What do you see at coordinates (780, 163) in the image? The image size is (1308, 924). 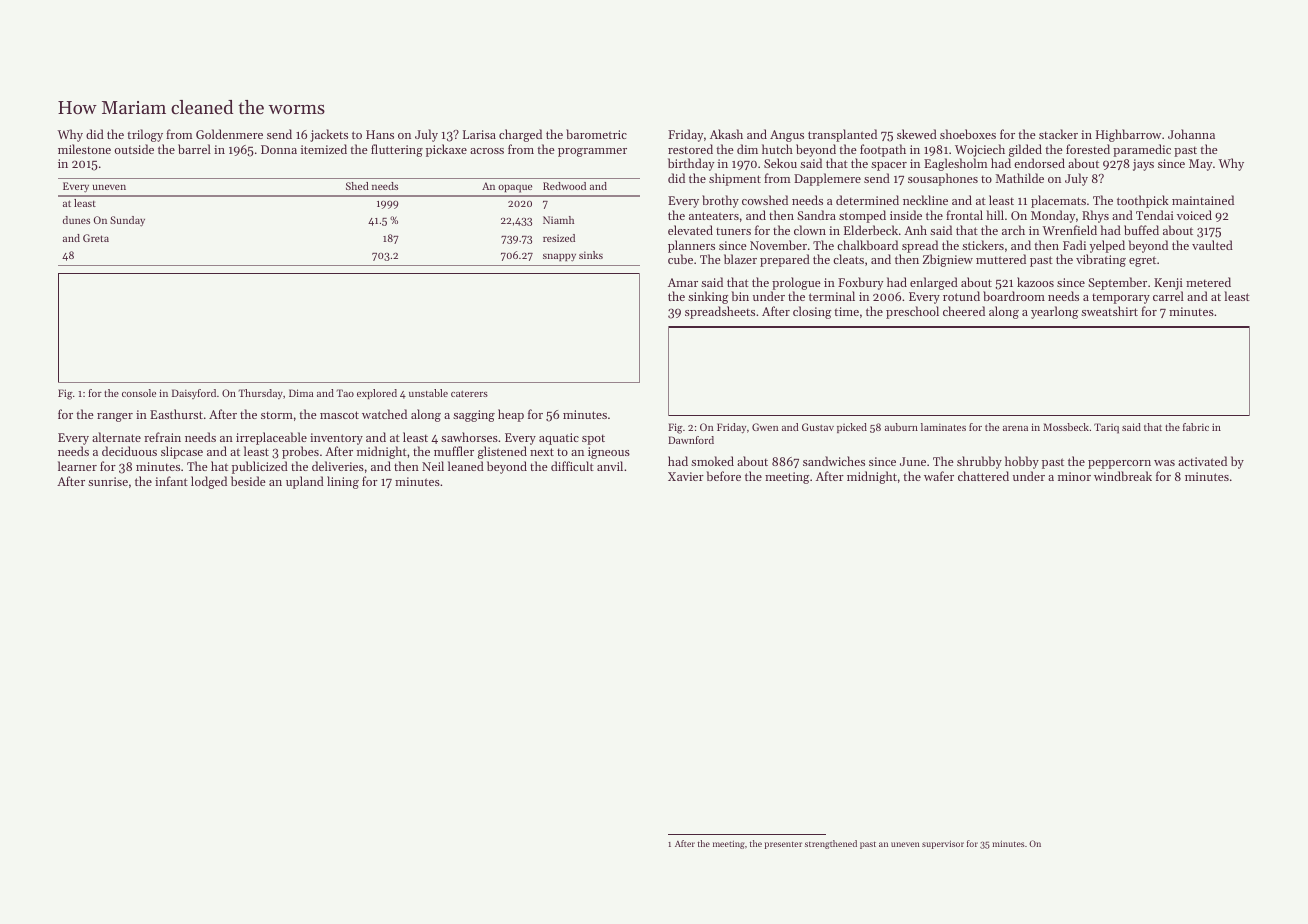 I see `Sekou` at bounding box center [780, 163].
